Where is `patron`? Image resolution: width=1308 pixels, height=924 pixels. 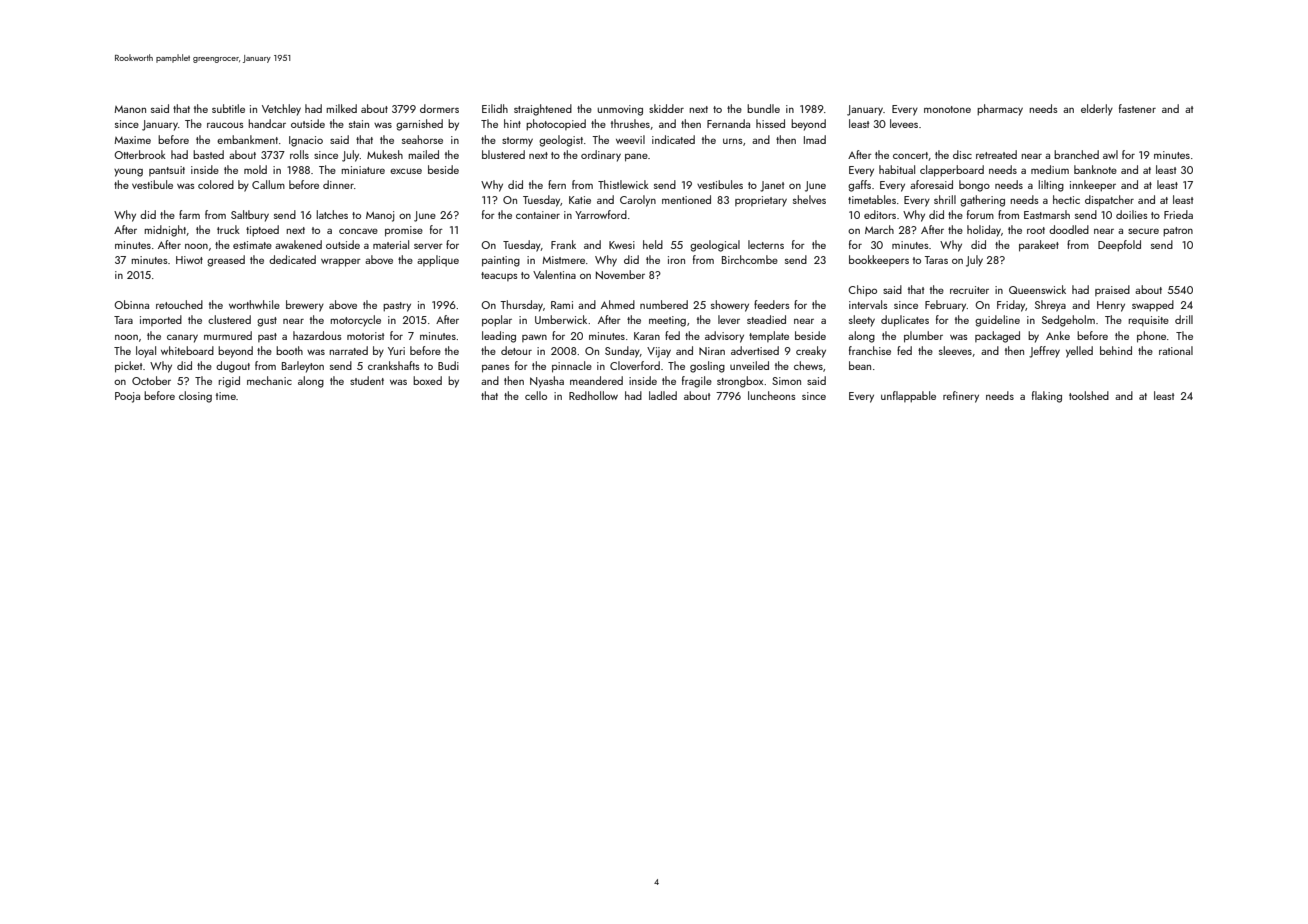 patron is located at coordinates (1178, 232).
